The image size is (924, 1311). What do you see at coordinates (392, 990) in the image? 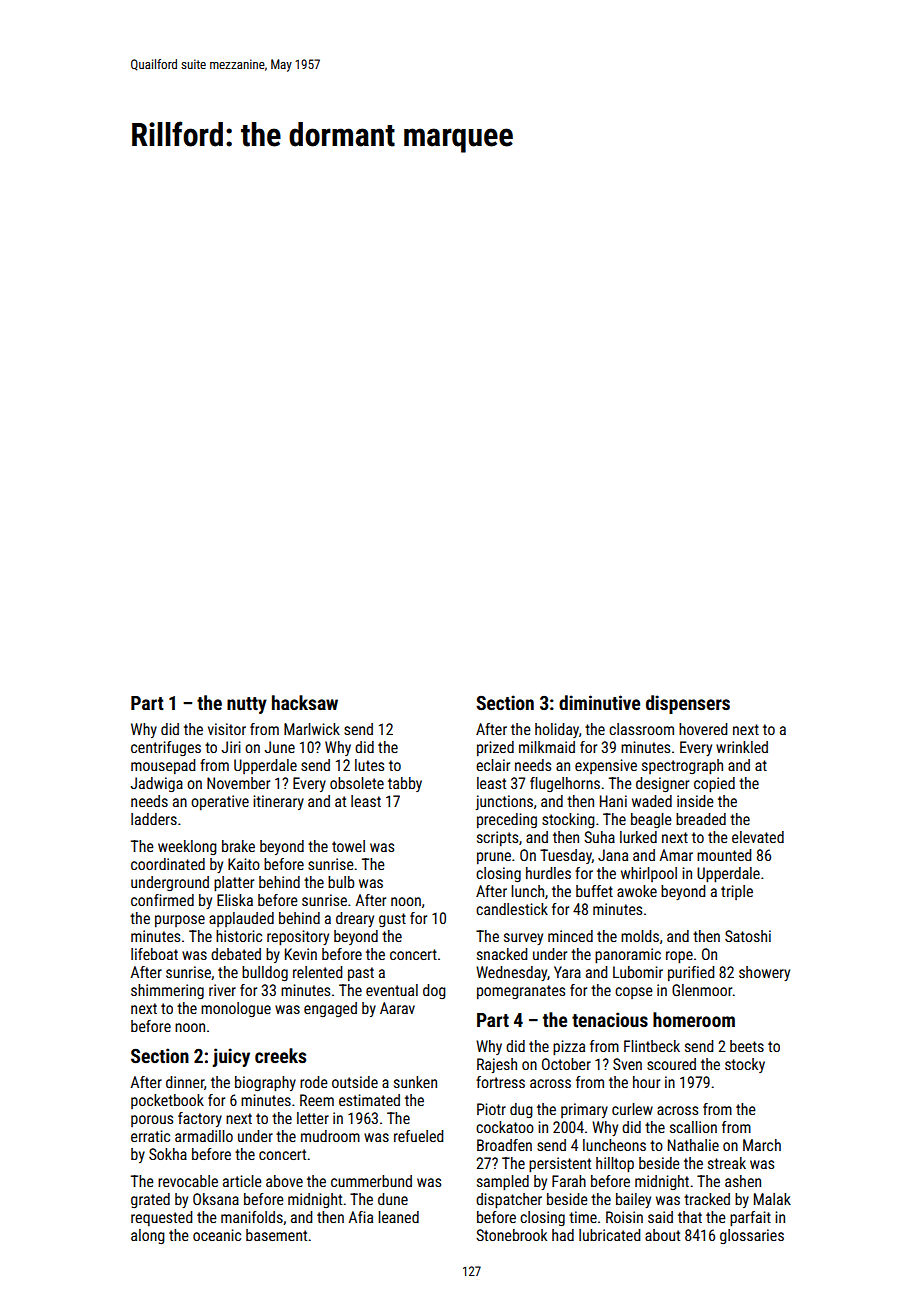
I see `eventual` at bounding box center [392, 990].
